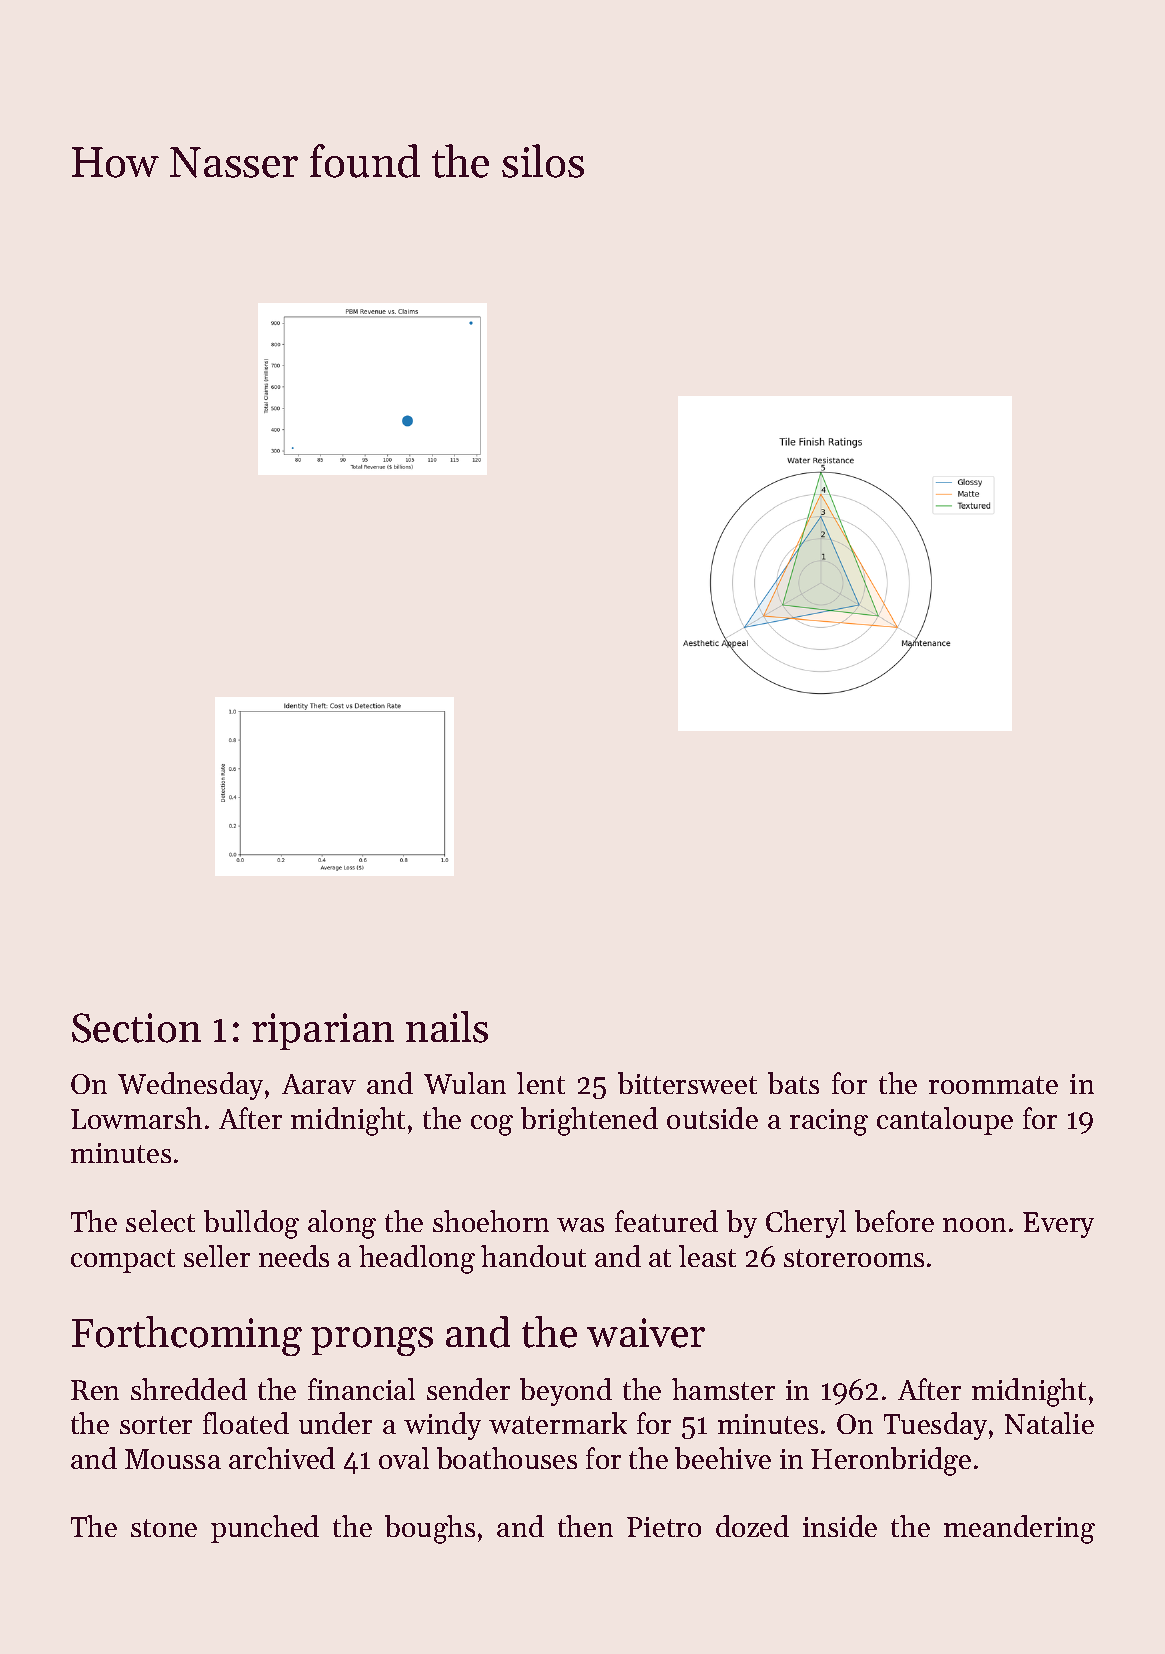 The width and height of the screenshot is (1165, 1654). What do you see at coordinates (993, 1085) in the screenshot?
I see `roommate` at bounding box center [993, 1085].
